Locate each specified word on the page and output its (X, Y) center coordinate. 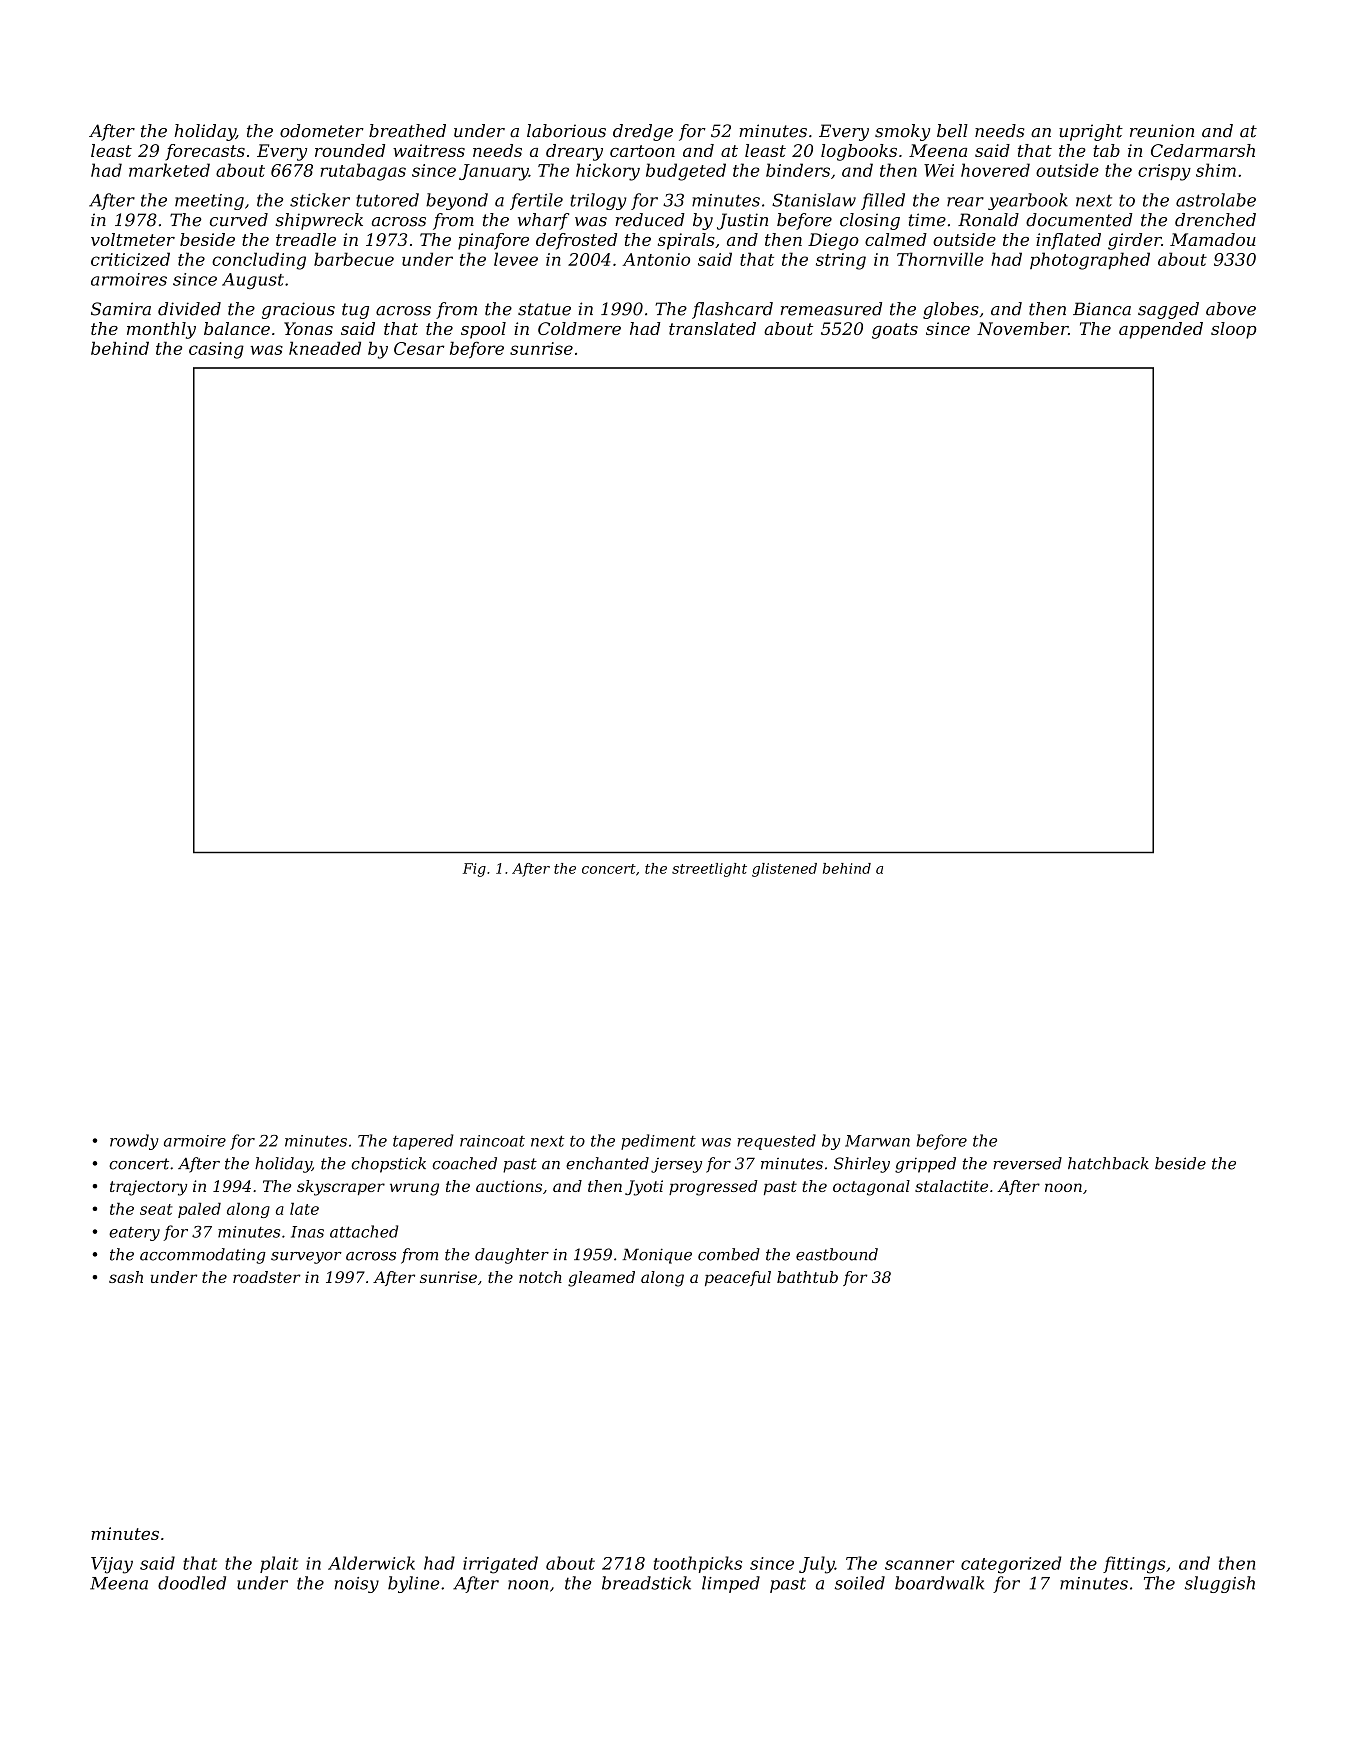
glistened (784, 870)
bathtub (807, 1277)
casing (216, 350)
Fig (474, 870)
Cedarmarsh (1203, 150)
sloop (1233, 330)
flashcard (732, 310)
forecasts (205, 152)
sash (126, 1277)
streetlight (709, 870)
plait (279, 1564)
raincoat (492, 1141)
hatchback (1108, 1163)
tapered (423, 1142)
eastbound (837, 1254)
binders (798, 170)
